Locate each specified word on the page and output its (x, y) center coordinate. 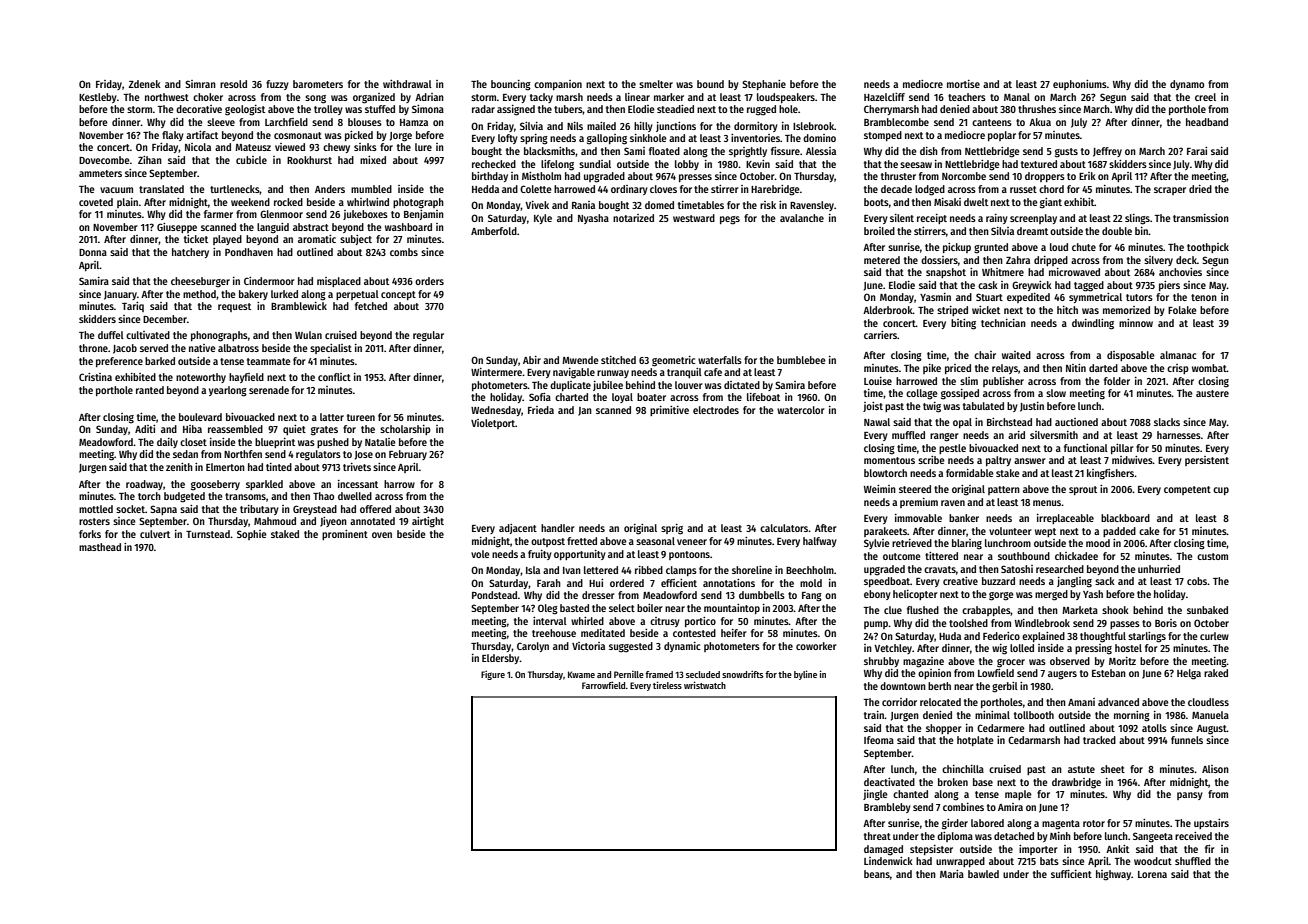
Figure (493, 675)
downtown (903, 686)
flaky (173, 136)
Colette (536, 189)
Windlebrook (1042, 623)
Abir (532, 360)
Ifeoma (879, 740)
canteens (992, 122)
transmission (1201, 218)
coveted (96, 202)
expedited (1028, 298)
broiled (879, 231)
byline (805, 675)
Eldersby (501, 659)
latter (332, 417)
